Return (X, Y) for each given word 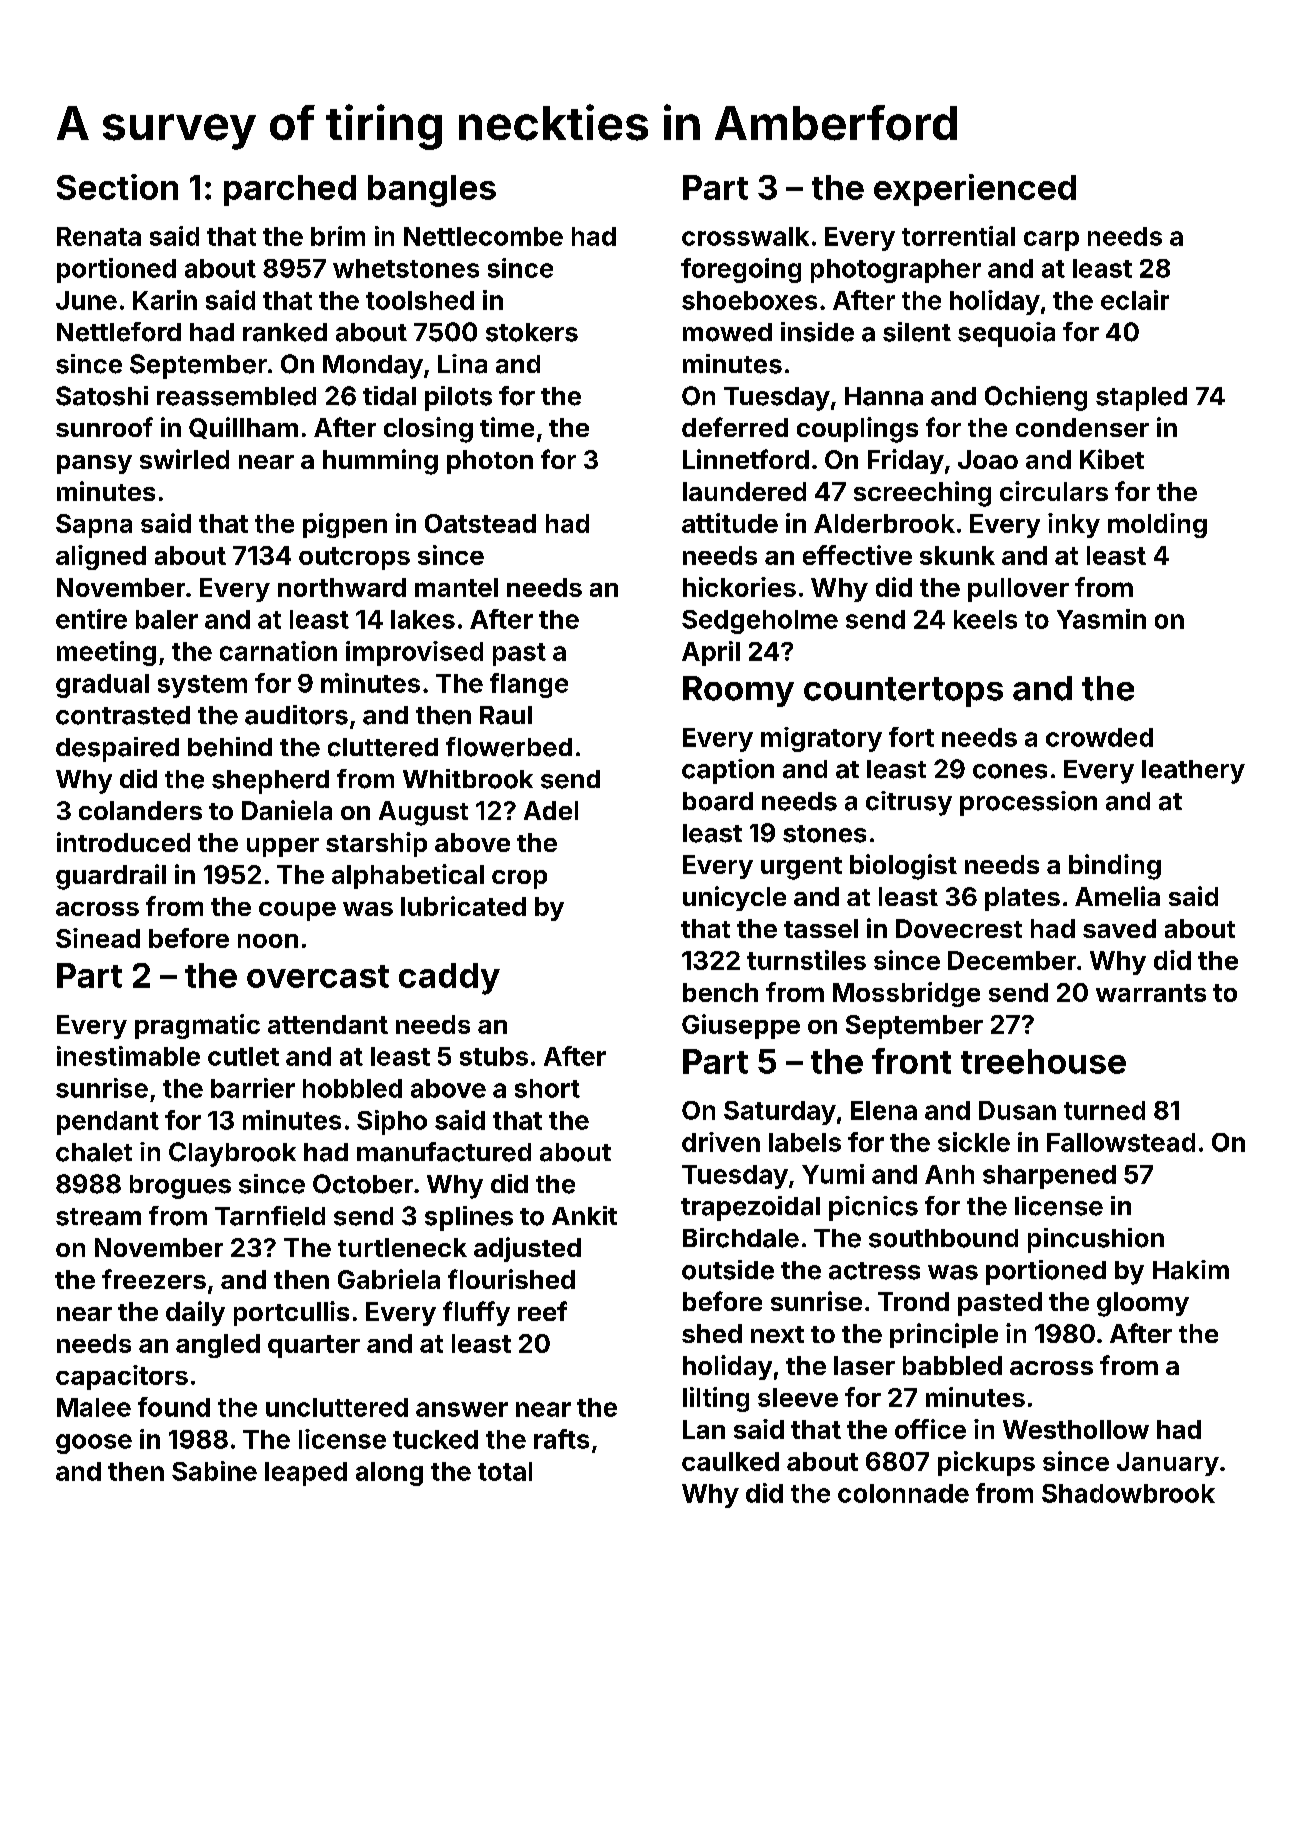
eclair (1135, 300)
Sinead (98, 938)
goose (94, 1444)
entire (91, 619)
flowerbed (509, 747)
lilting (716, 1399)
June (86, 300)
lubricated (463, 906)
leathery (1193, 772)
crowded (1099, 737)
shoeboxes (749, 300)
